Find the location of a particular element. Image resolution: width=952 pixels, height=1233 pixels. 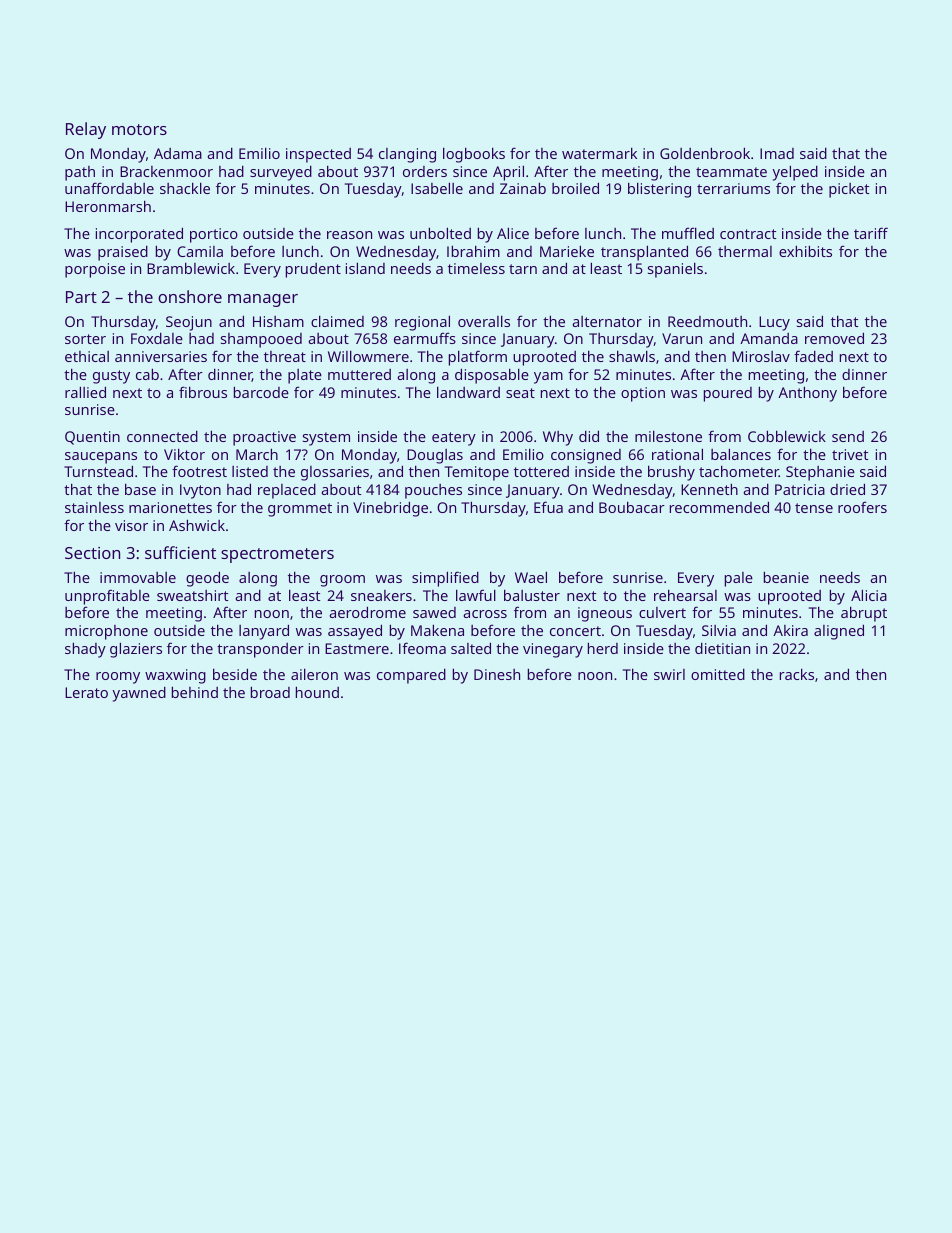

disposable is located at coordinates (492, 376).
